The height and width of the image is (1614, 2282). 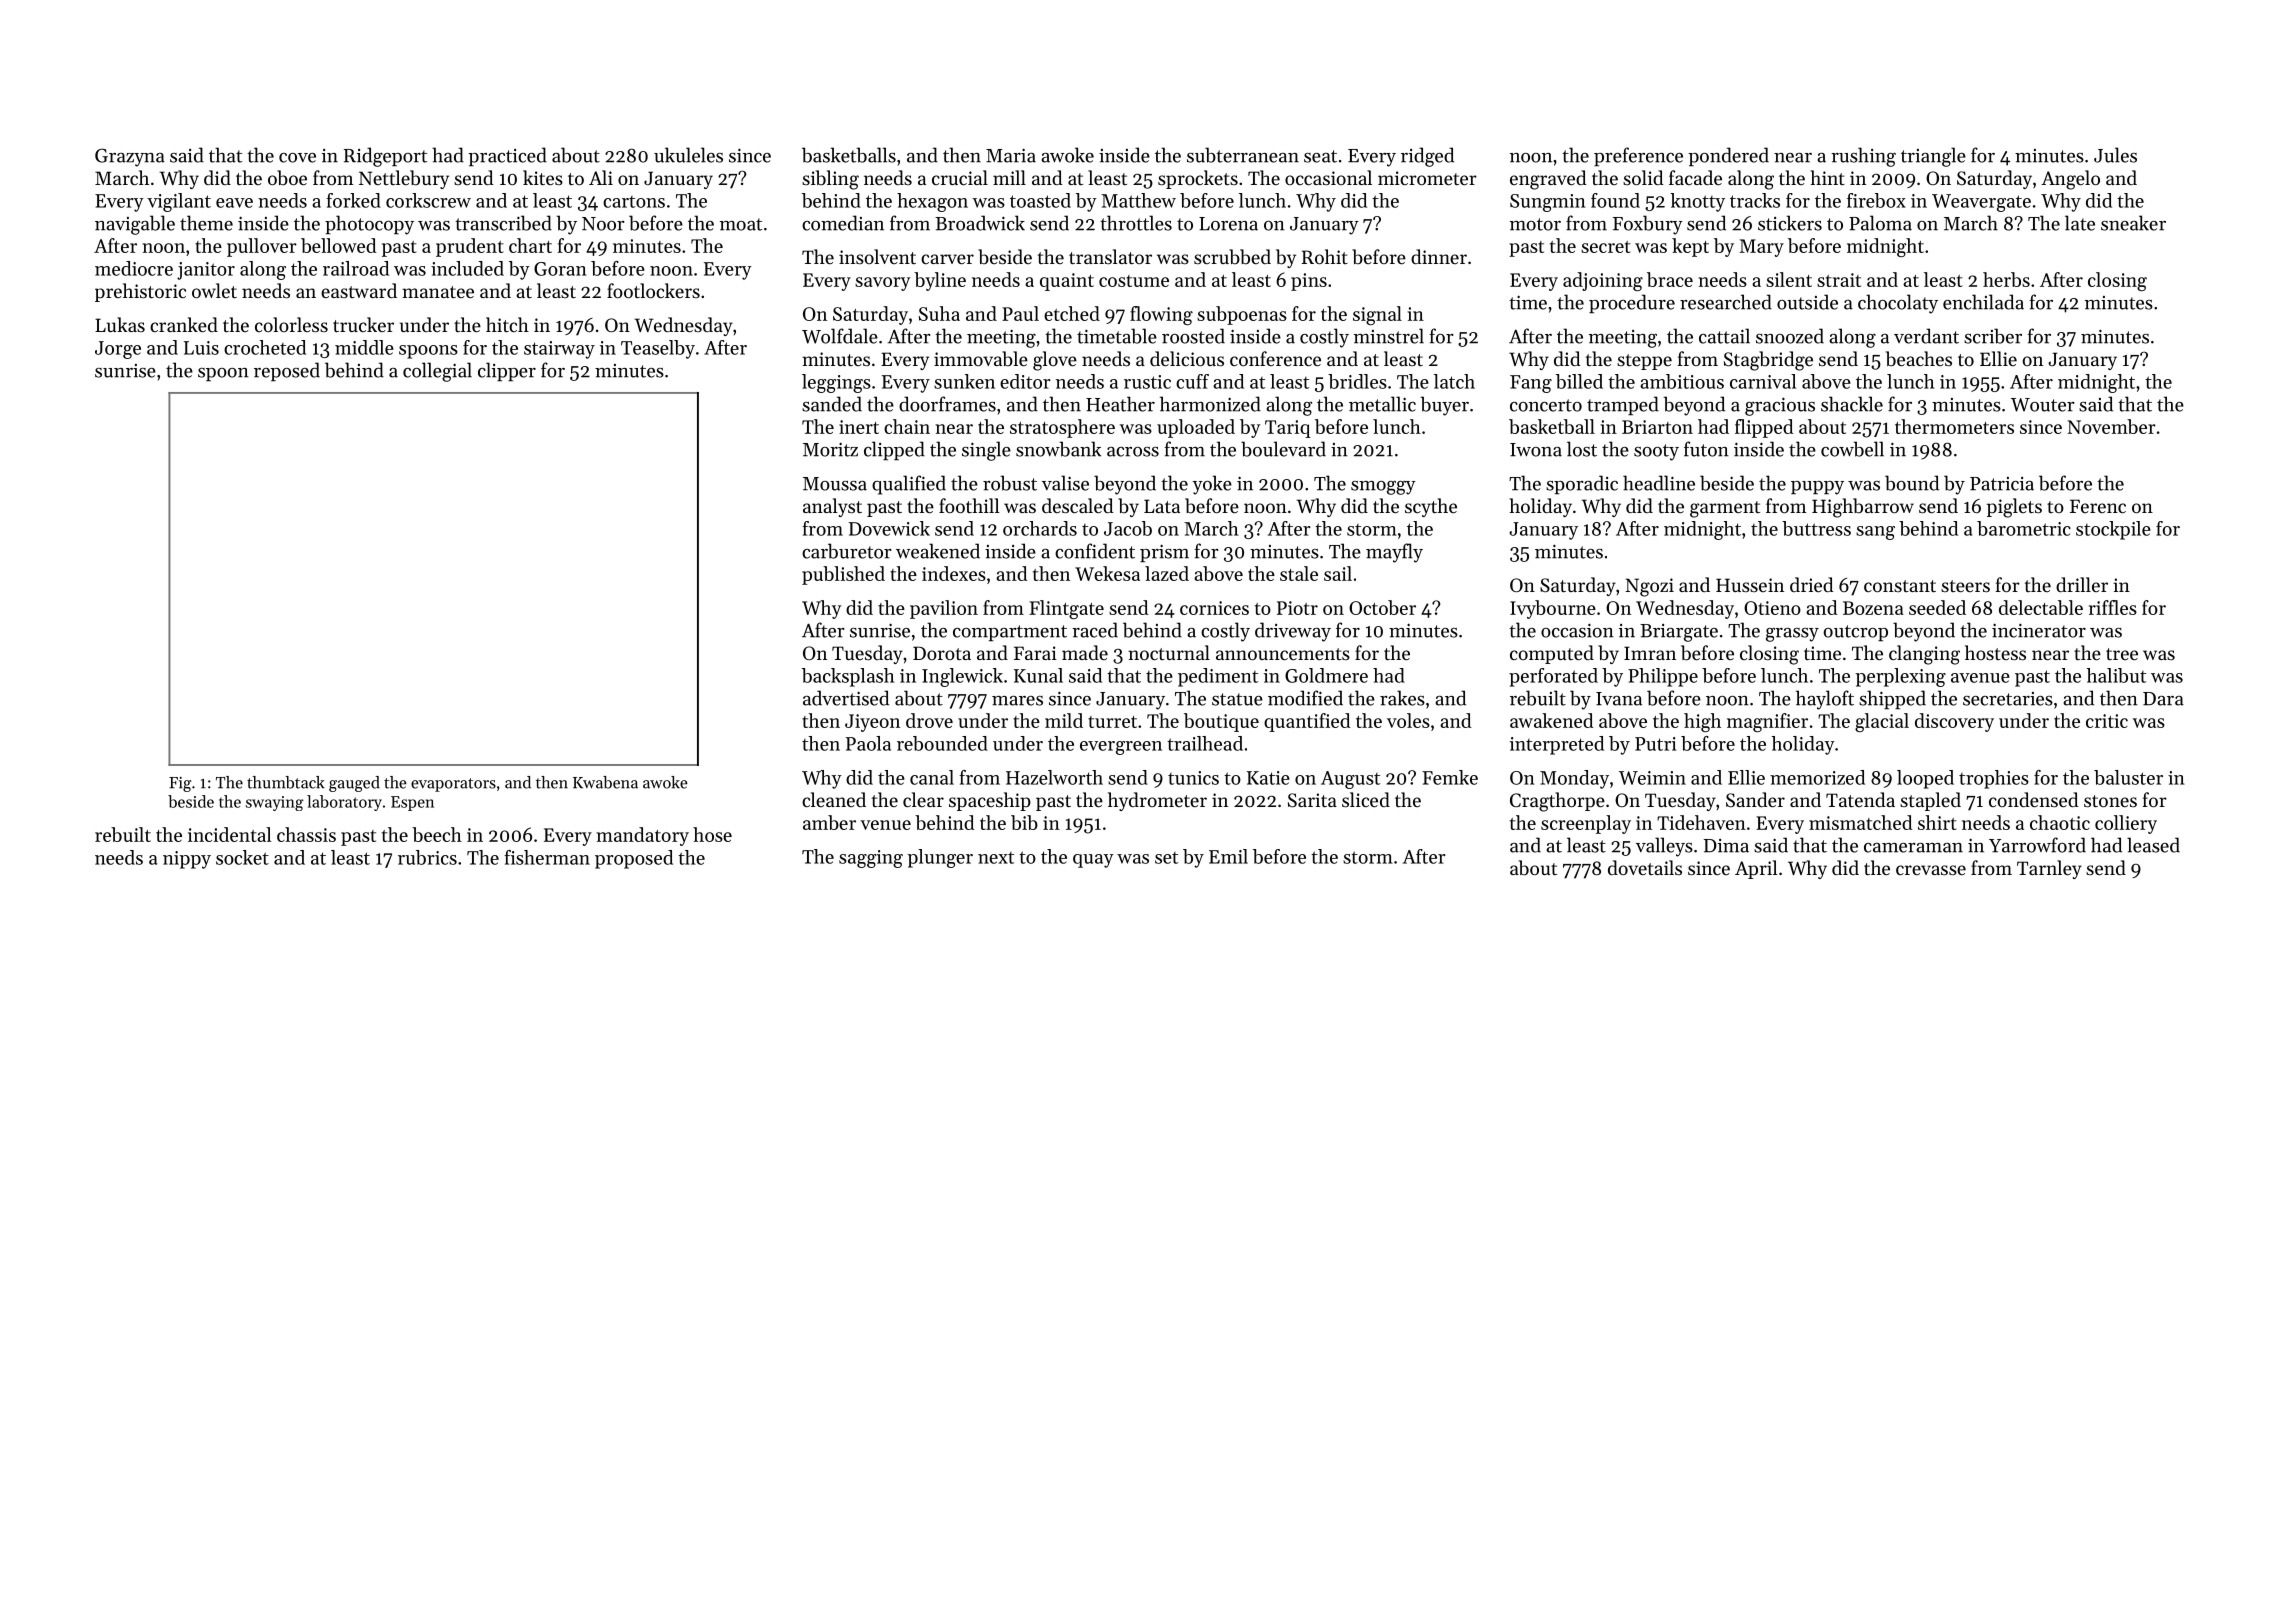 What do you see at coordinates (1655, 744) in the image?
I see `Putri` at bounding box center [1655, 744].
